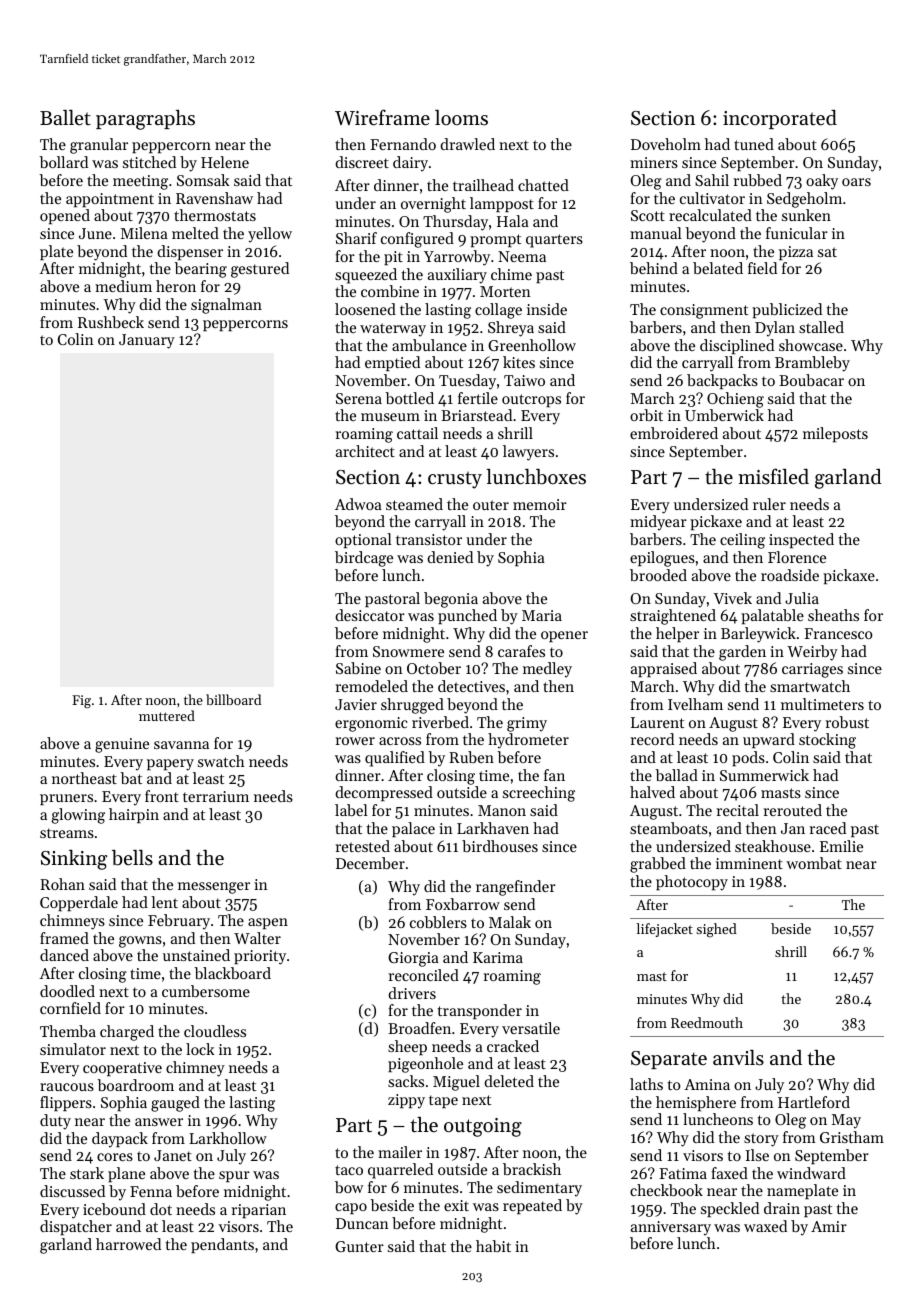 The image size is (924, 1308). What do you see at coordinates (355, 741) in the image?
I see `rower` at bounding box center [355, 741].
